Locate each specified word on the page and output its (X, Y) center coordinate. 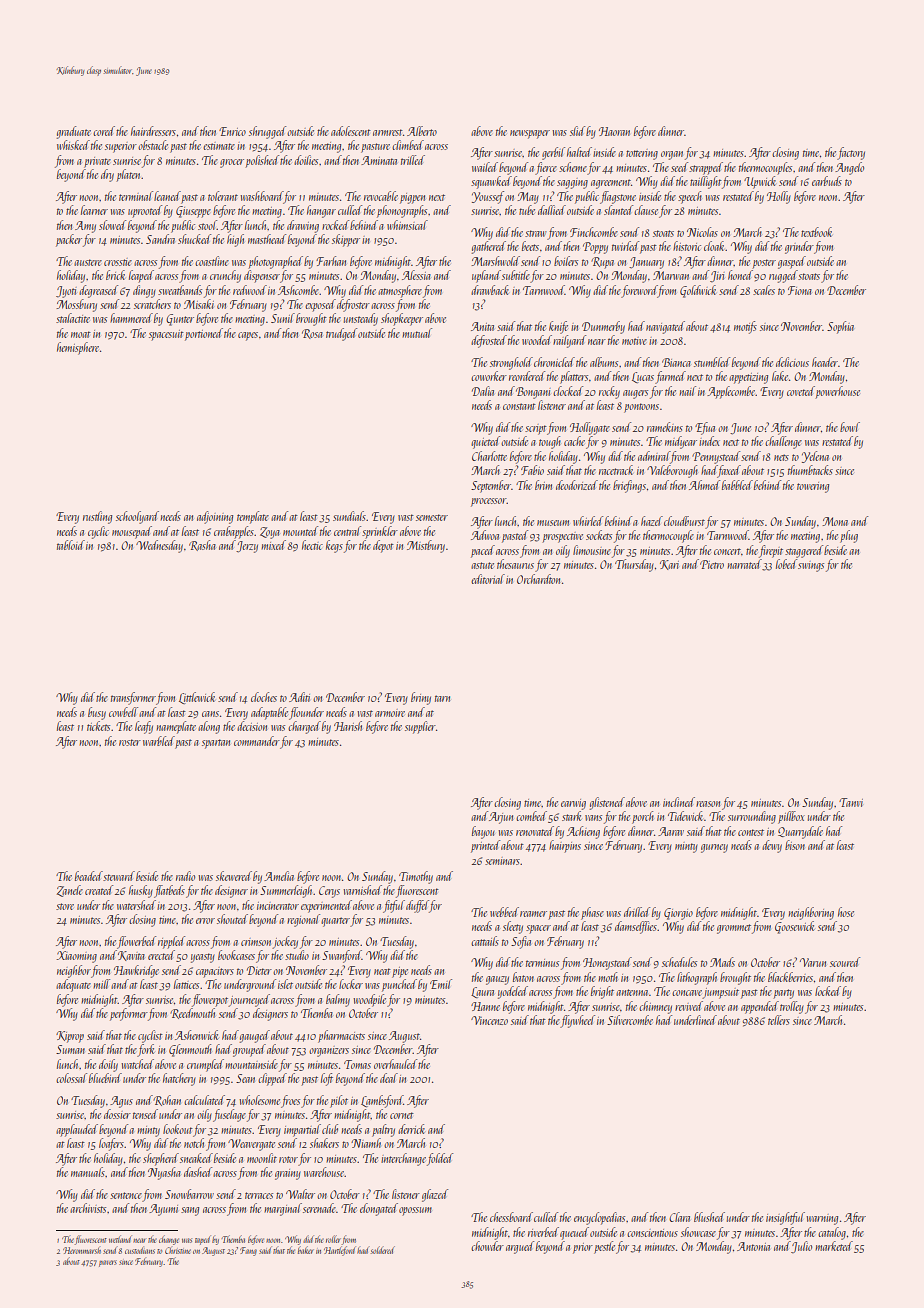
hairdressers (153, 131)
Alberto (422, 131)
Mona (835, 521)
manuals (88, 1172)
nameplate (176, 727)
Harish (348, 726)
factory (851, 153)
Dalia (483, 391)
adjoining (215, 517)
